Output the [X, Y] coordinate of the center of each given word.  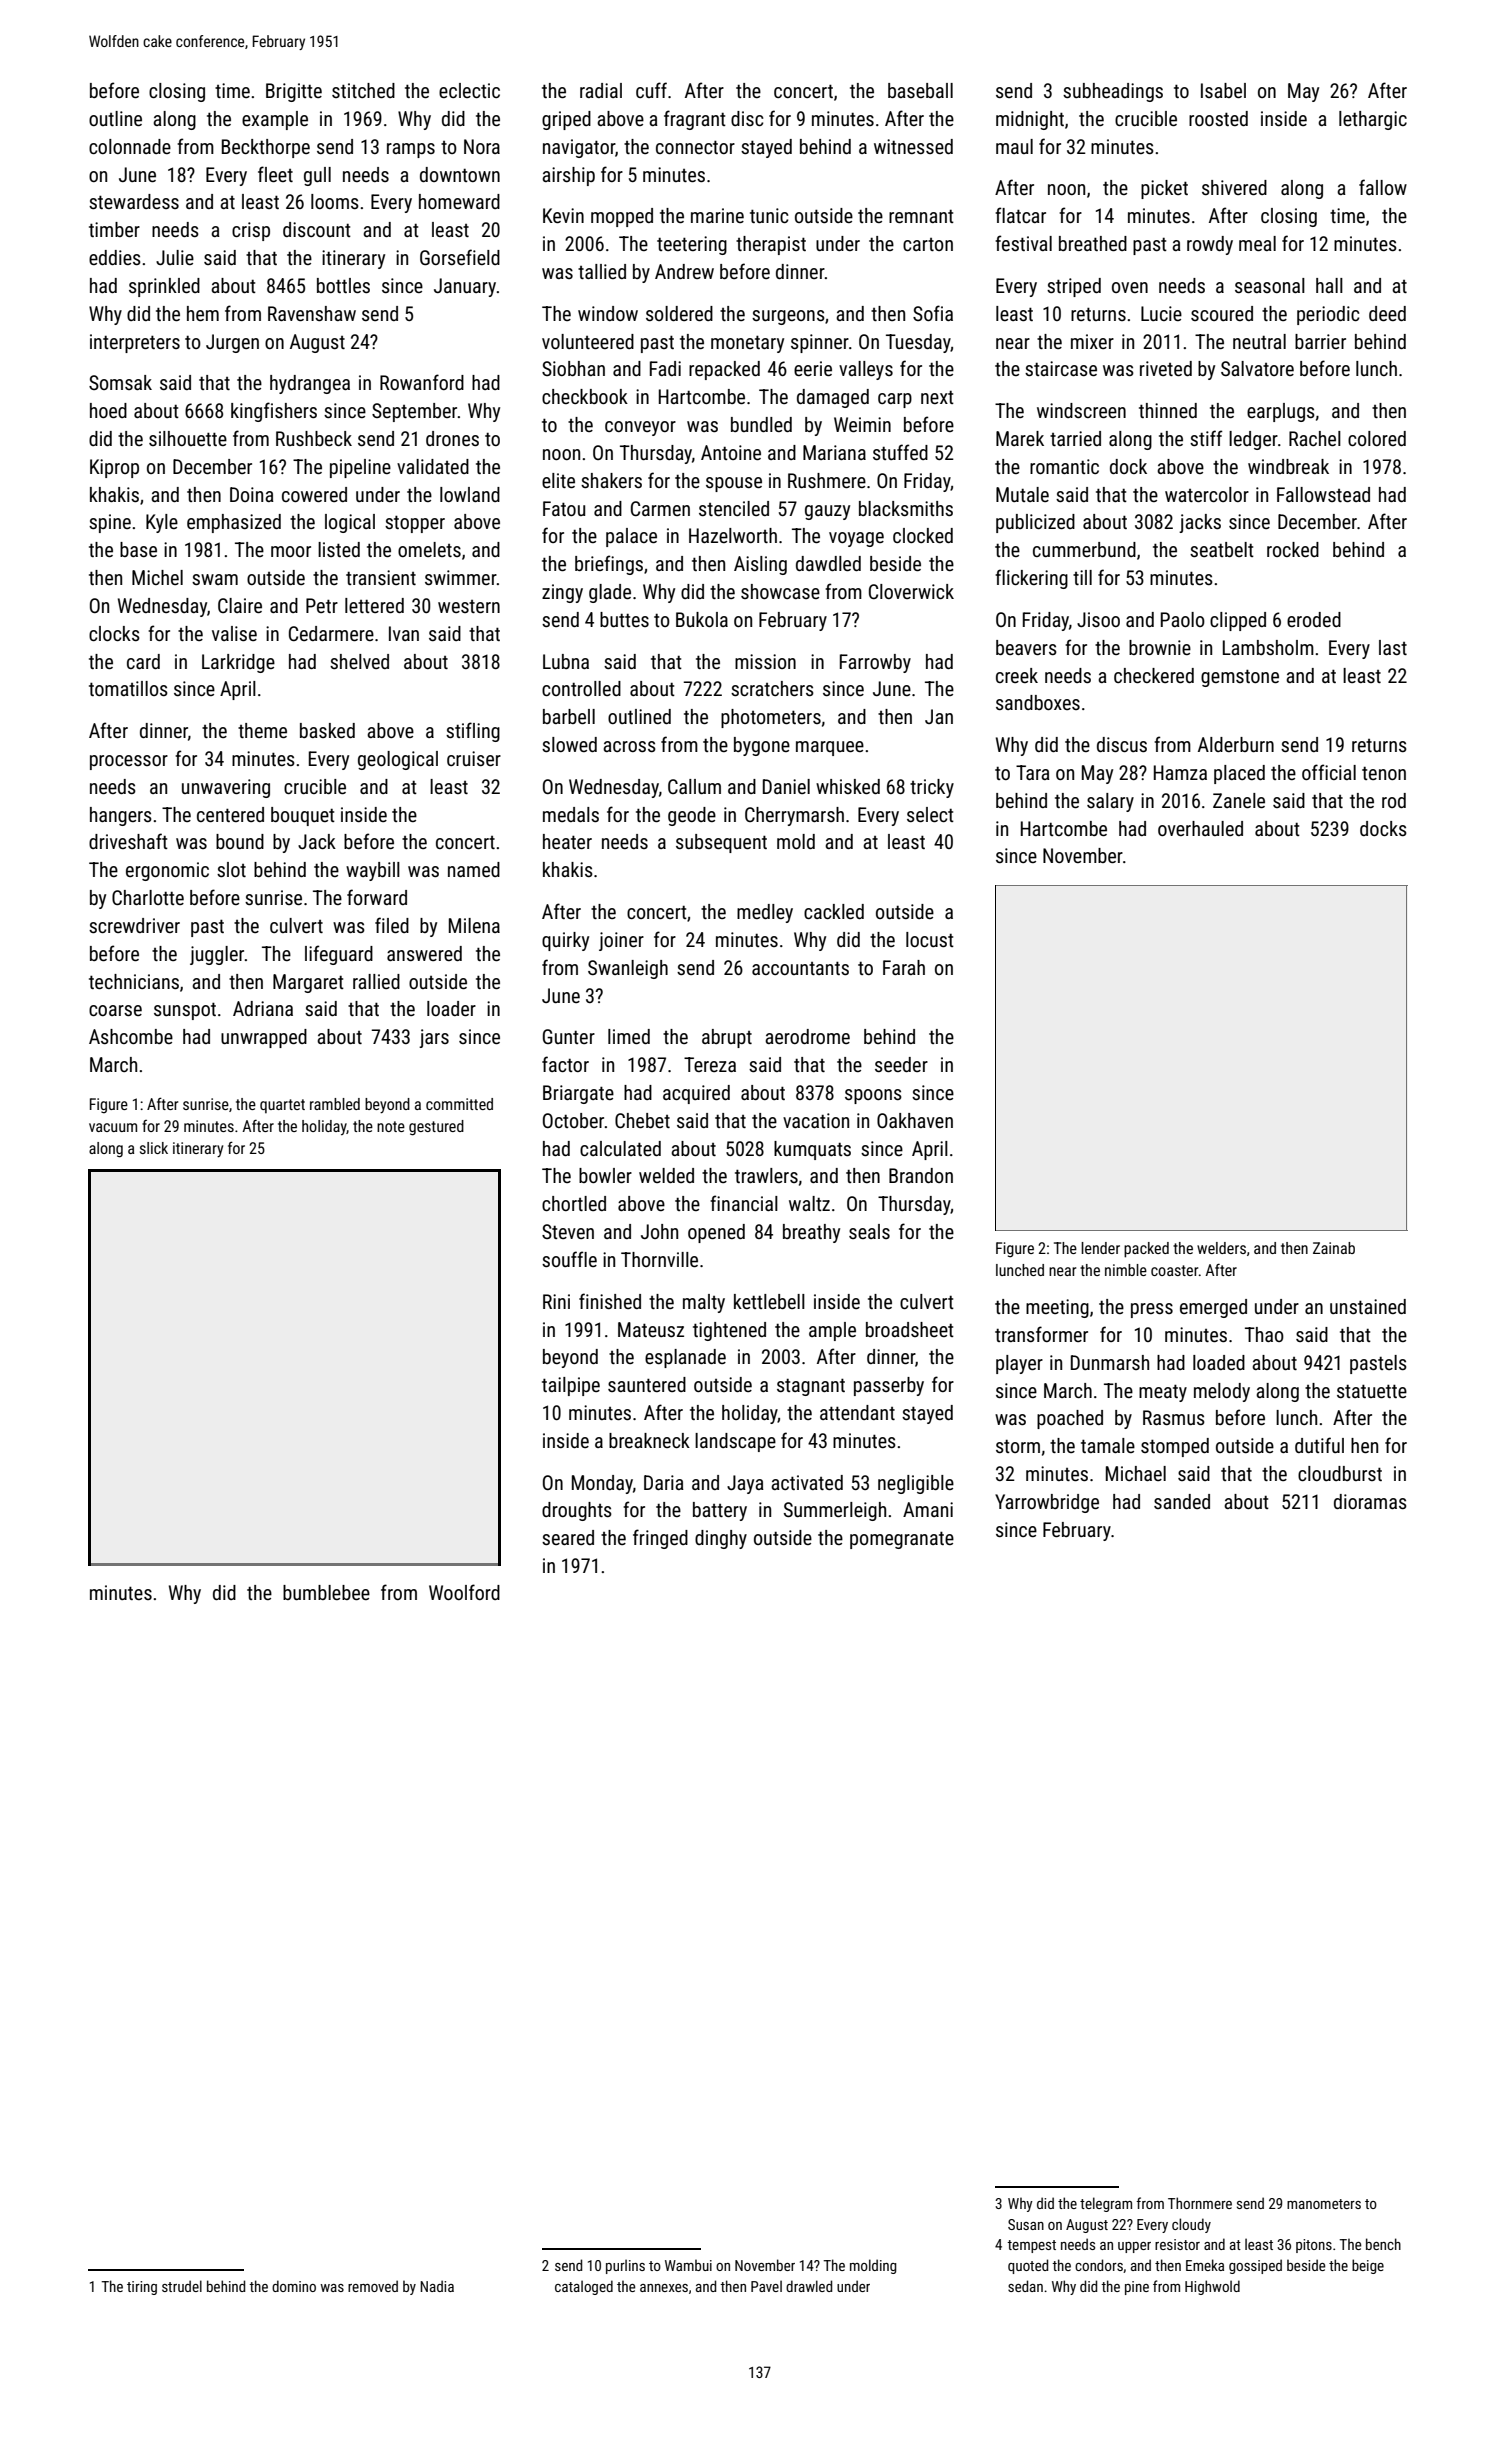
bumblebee [326, 1592]
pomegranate [902, 1540]
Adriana [263, 1008]
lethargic [1373, 120]
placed [1239, 774]
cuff [651, 90]
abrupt [727, 1038]
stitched [363, 90]
